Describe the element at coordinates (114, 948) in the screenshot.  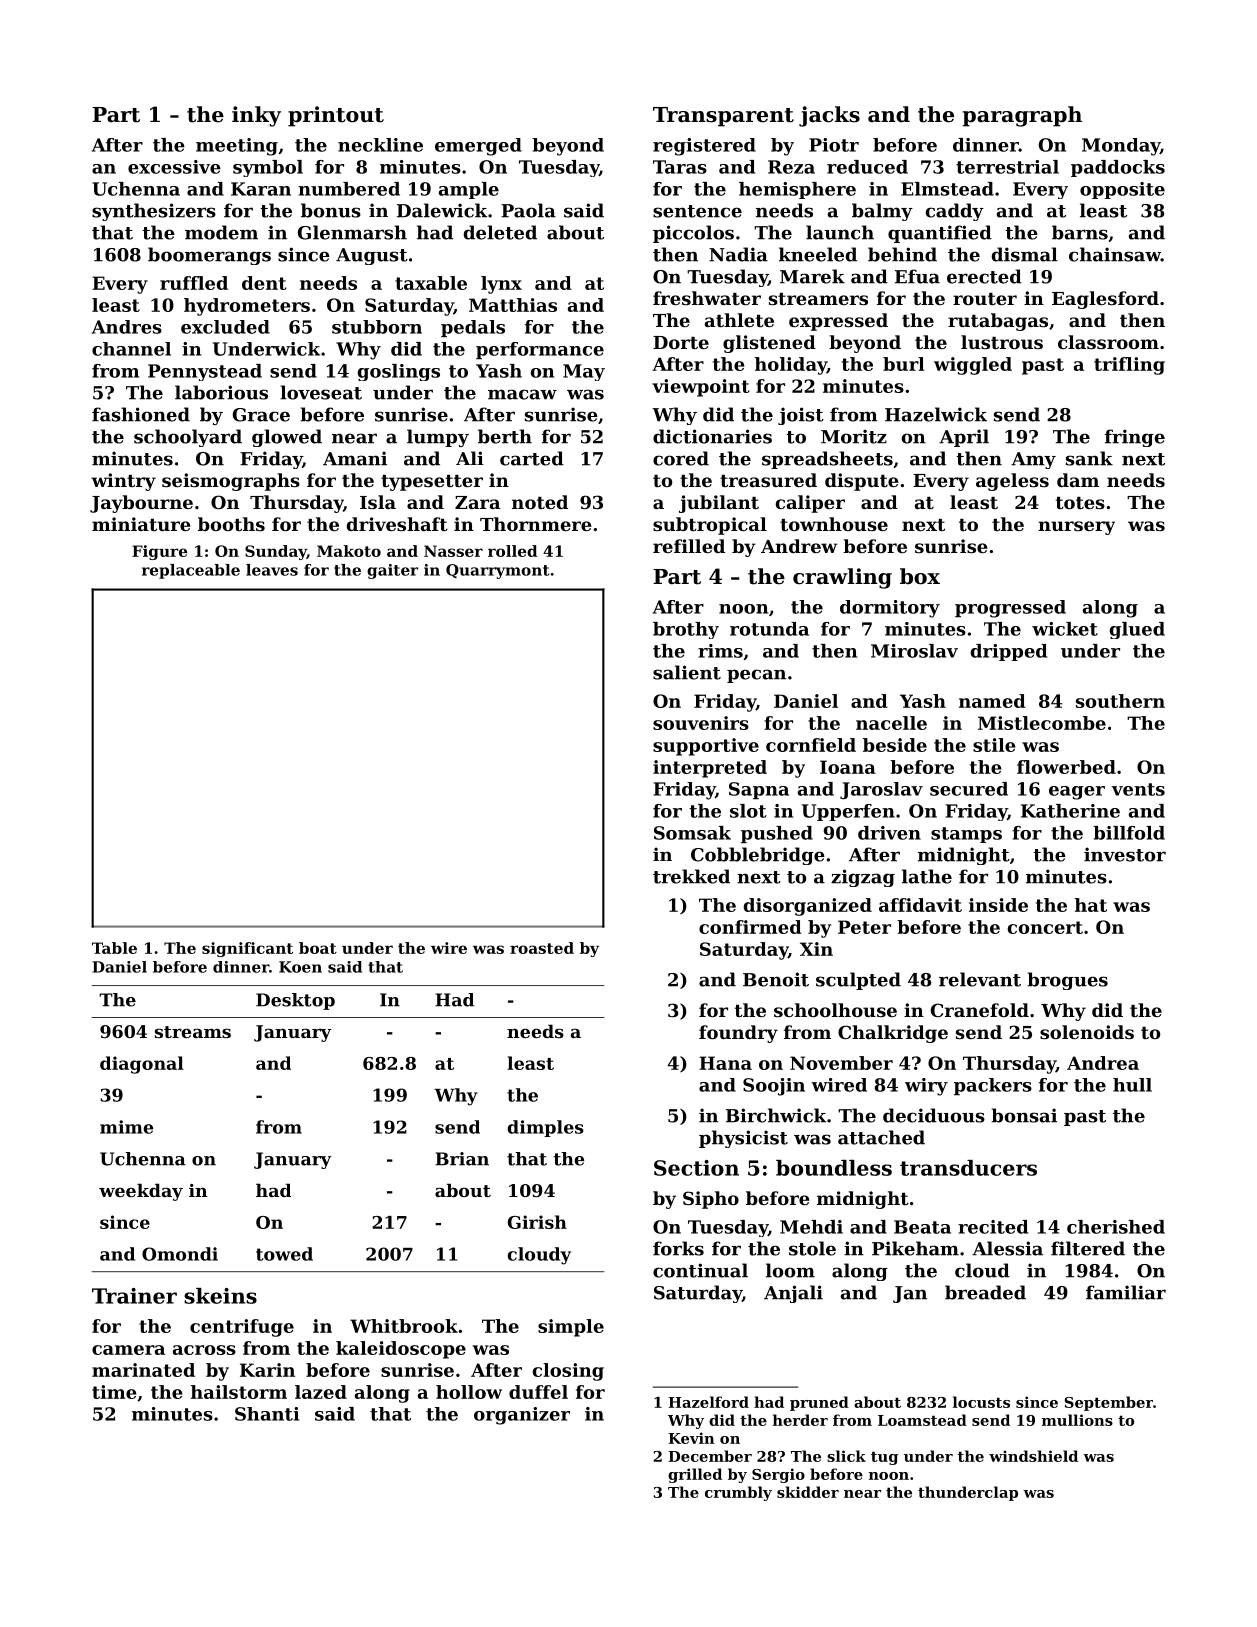
I see `Table` at that location.
